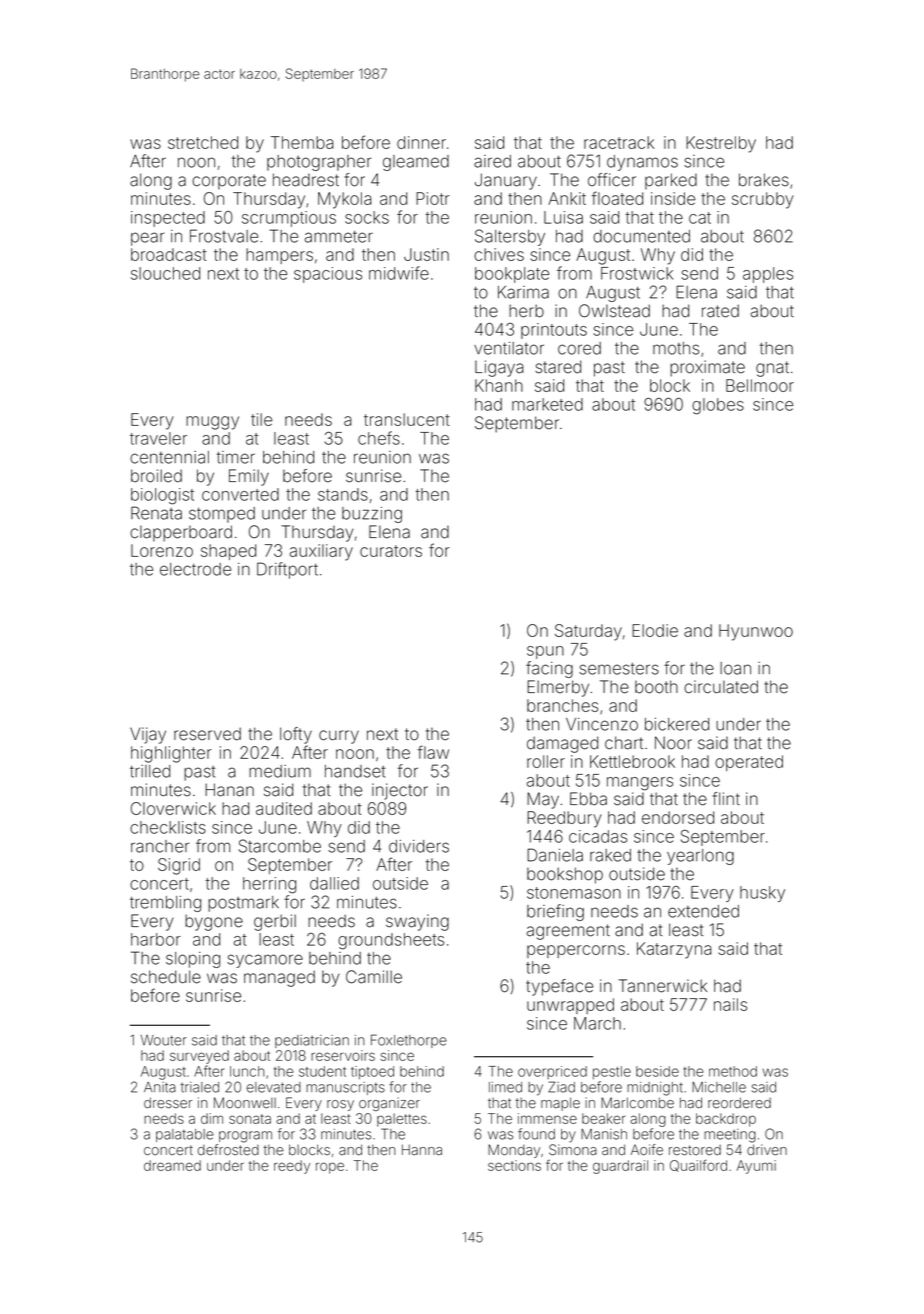 Image resolution: width=924 pixels, height=1314 pixels. What do you see at coordinates (426, 254) in the document?
I see `Justin` at bounding box center [426, 254].
